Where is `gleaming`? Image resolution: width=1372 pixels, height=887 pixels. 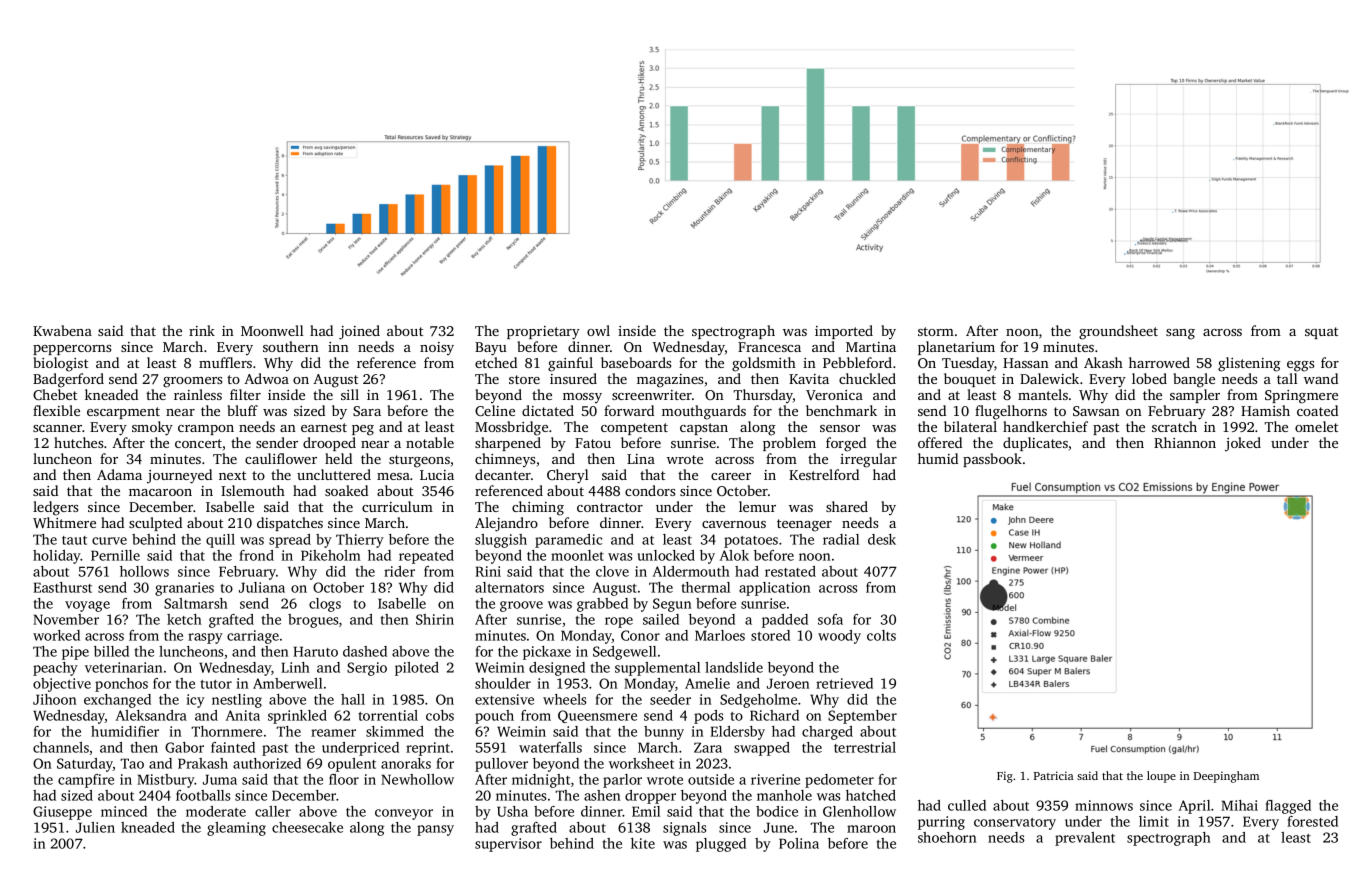 gleaming is located at coordinates (236, 829).
